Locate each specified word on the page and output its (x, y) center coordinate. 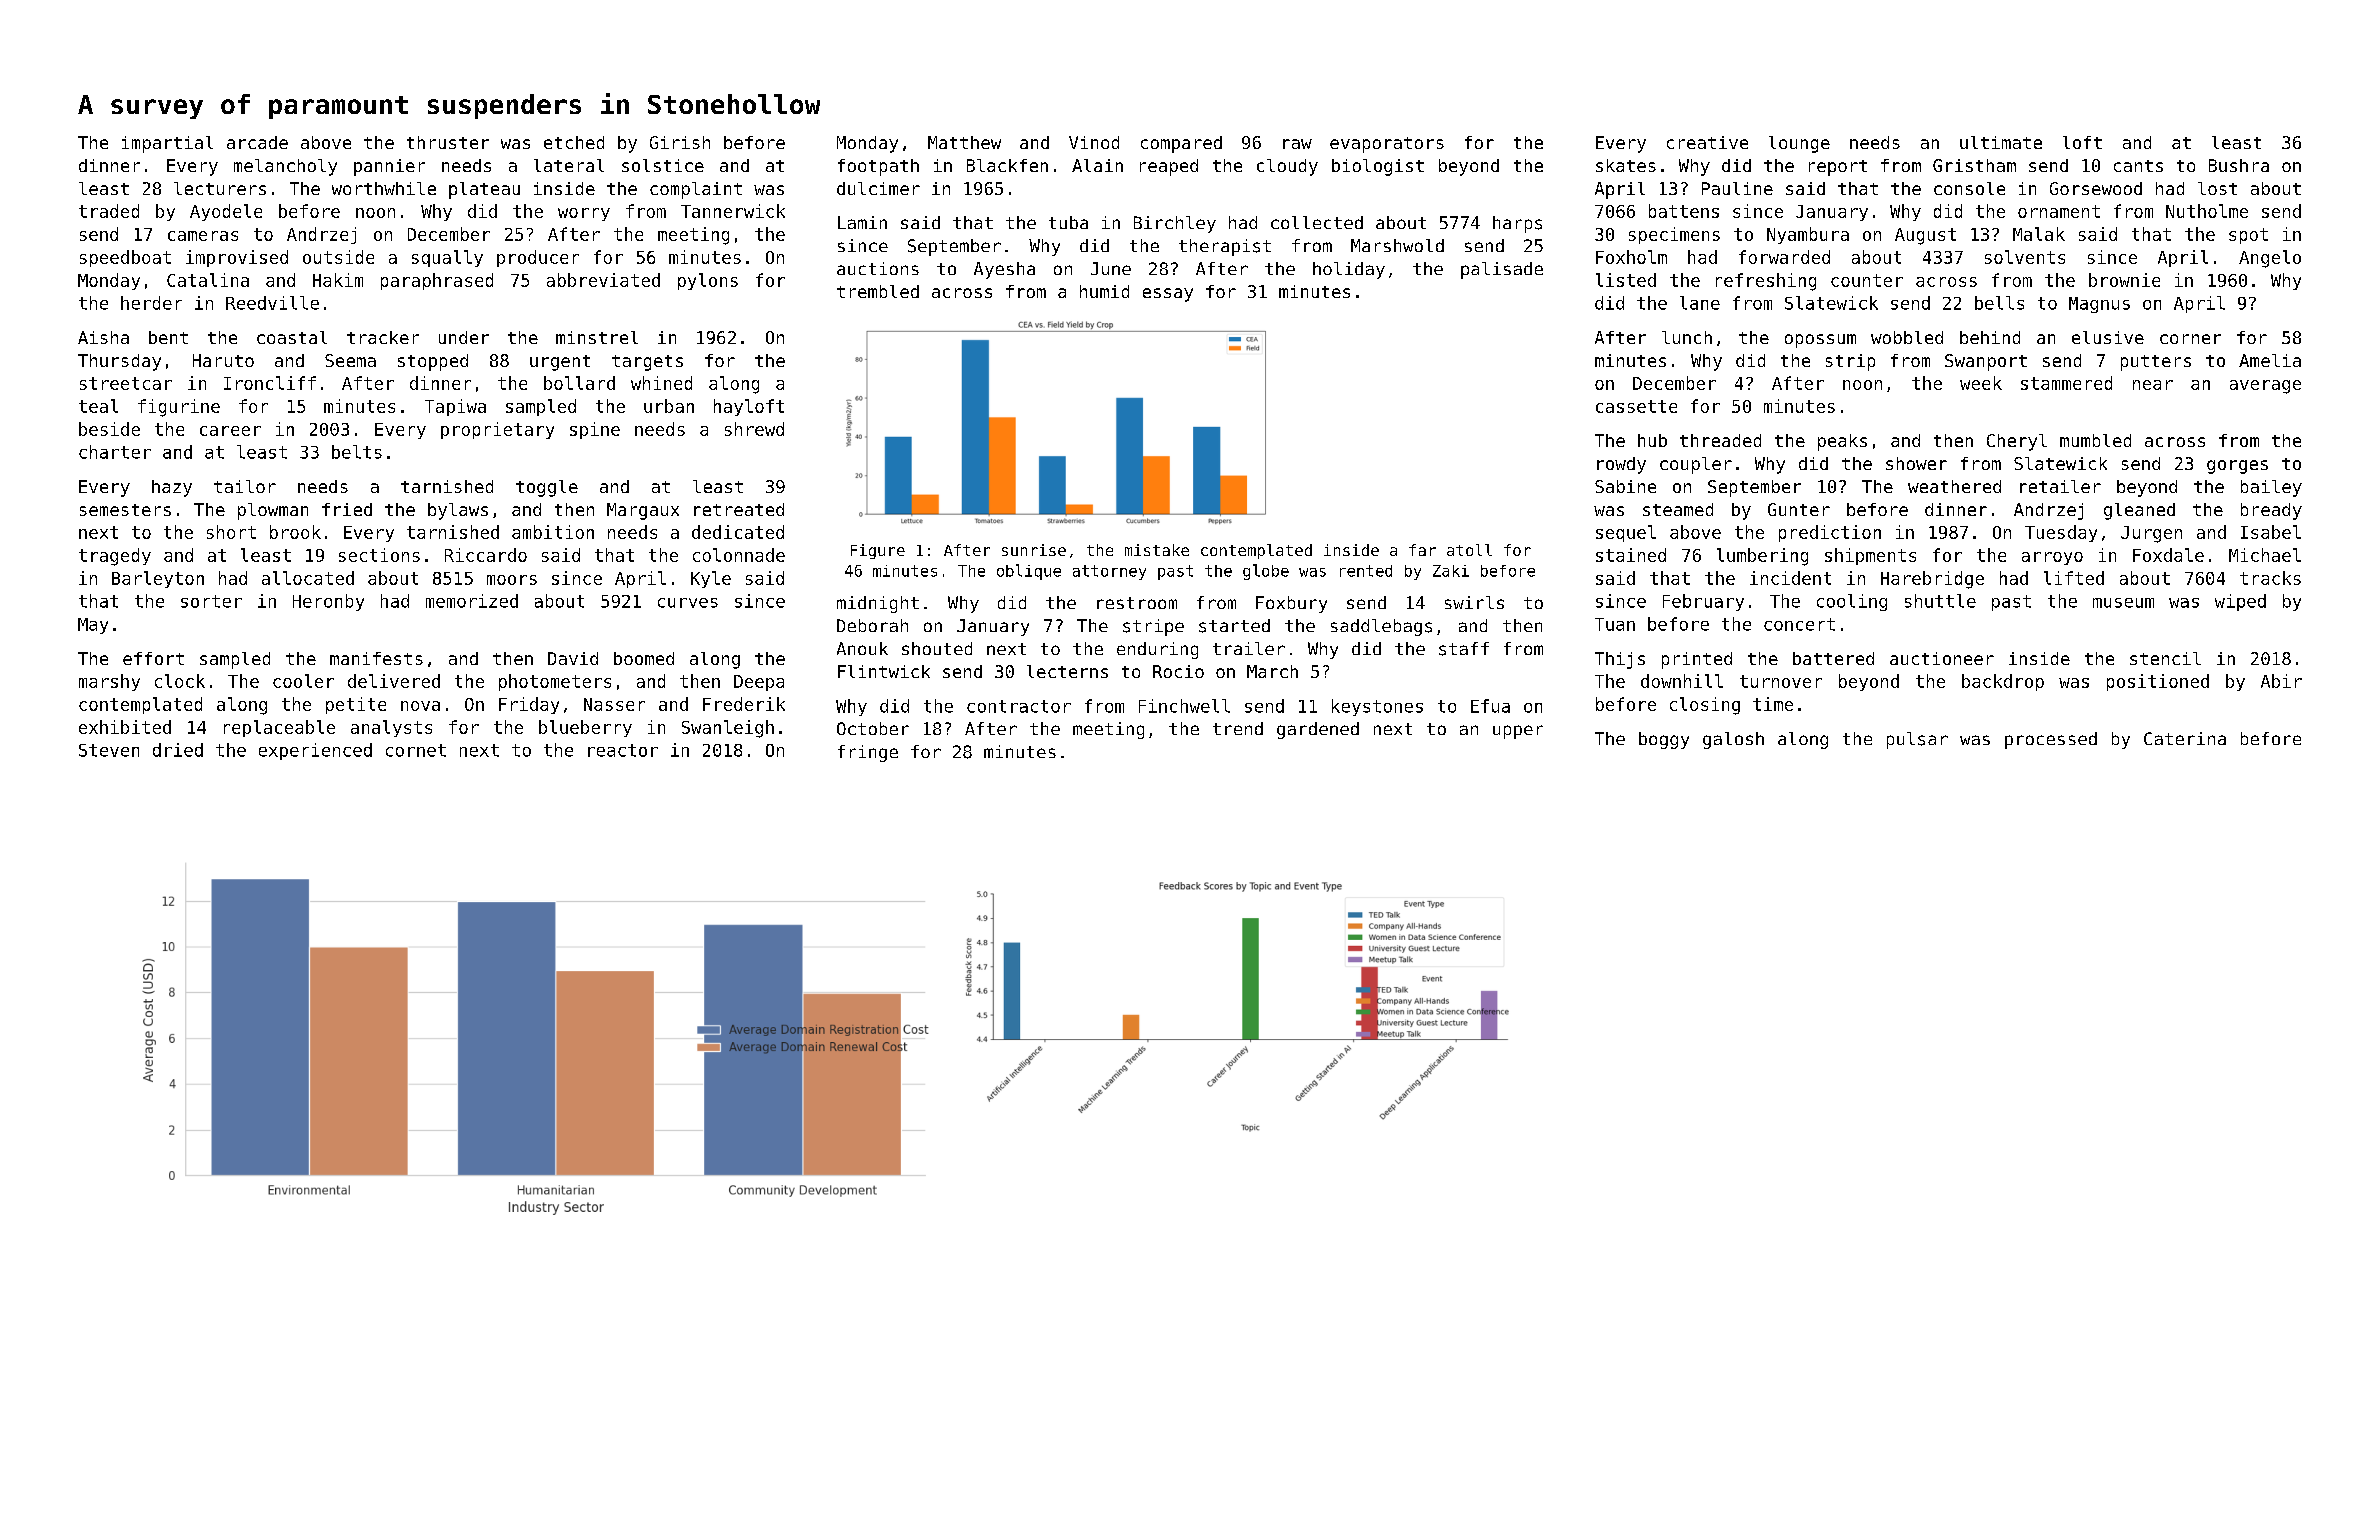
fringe (868, 753)
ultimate (2001, 142)
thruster (448, 142)
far (1422, 550)
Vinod (1094, 142)
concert (1799, 624)
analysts (391, 728)
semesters (125, 510)
